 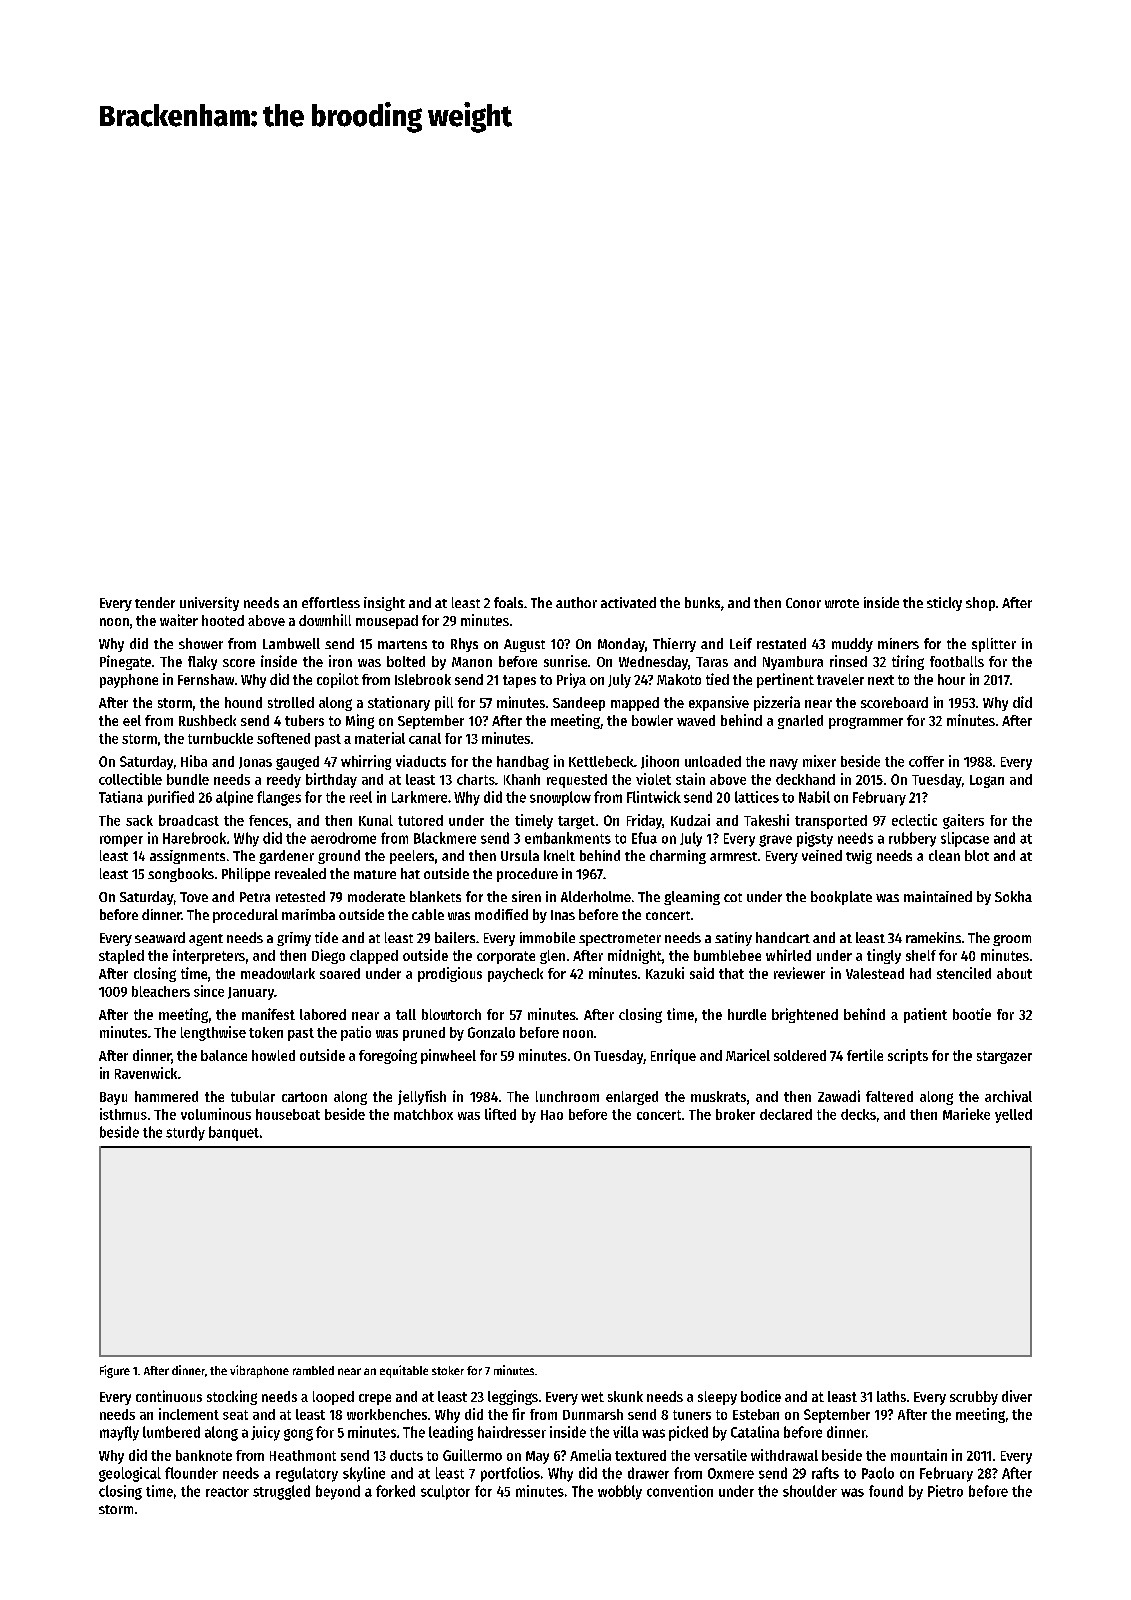 What do you see at coordinates (735, 1114) in the screenshot?
I see `broker` at bounding box center [735, 1114].
